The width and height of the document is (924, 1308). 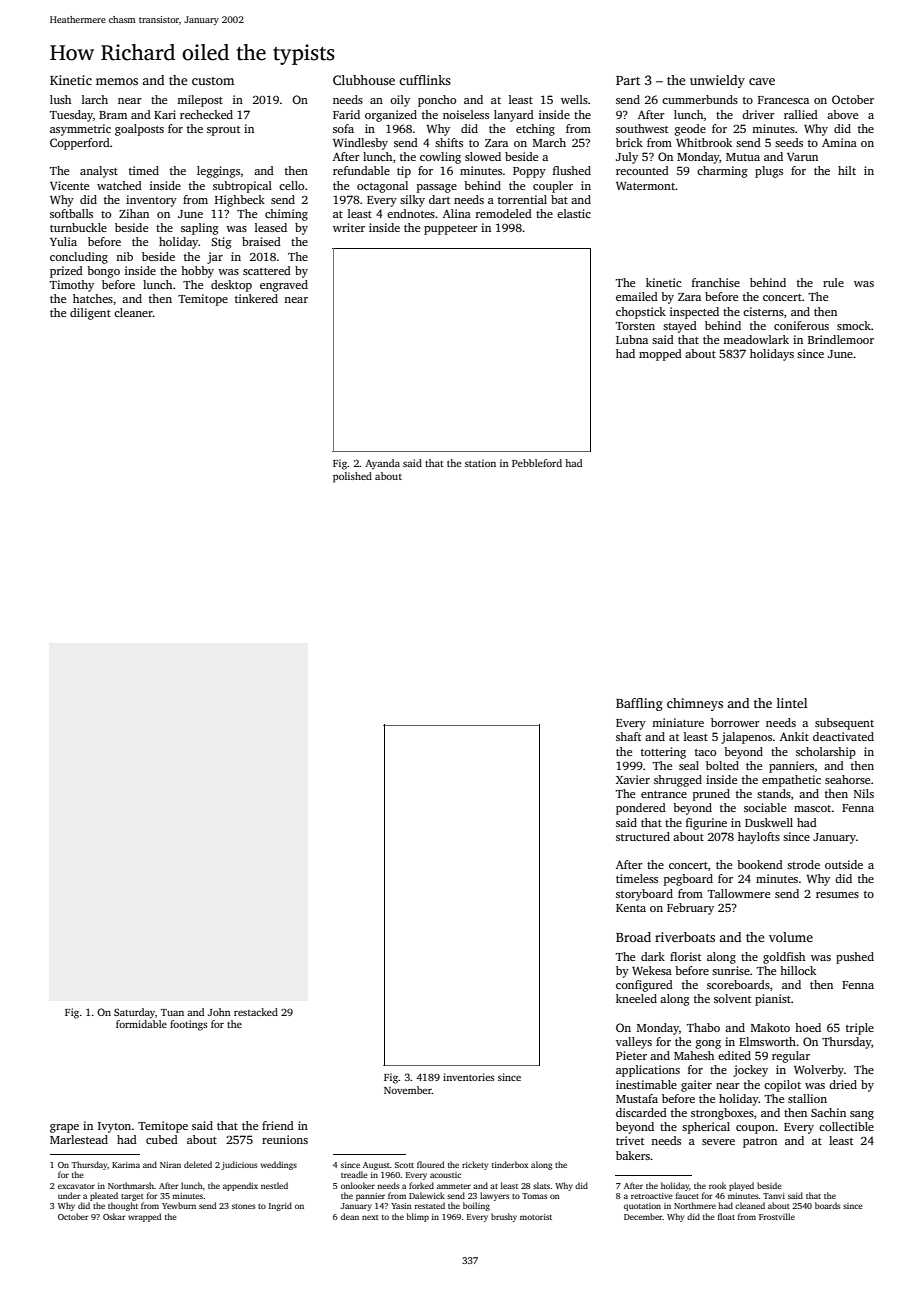 I want to click on chimneys, so click(x=695, y=704).
